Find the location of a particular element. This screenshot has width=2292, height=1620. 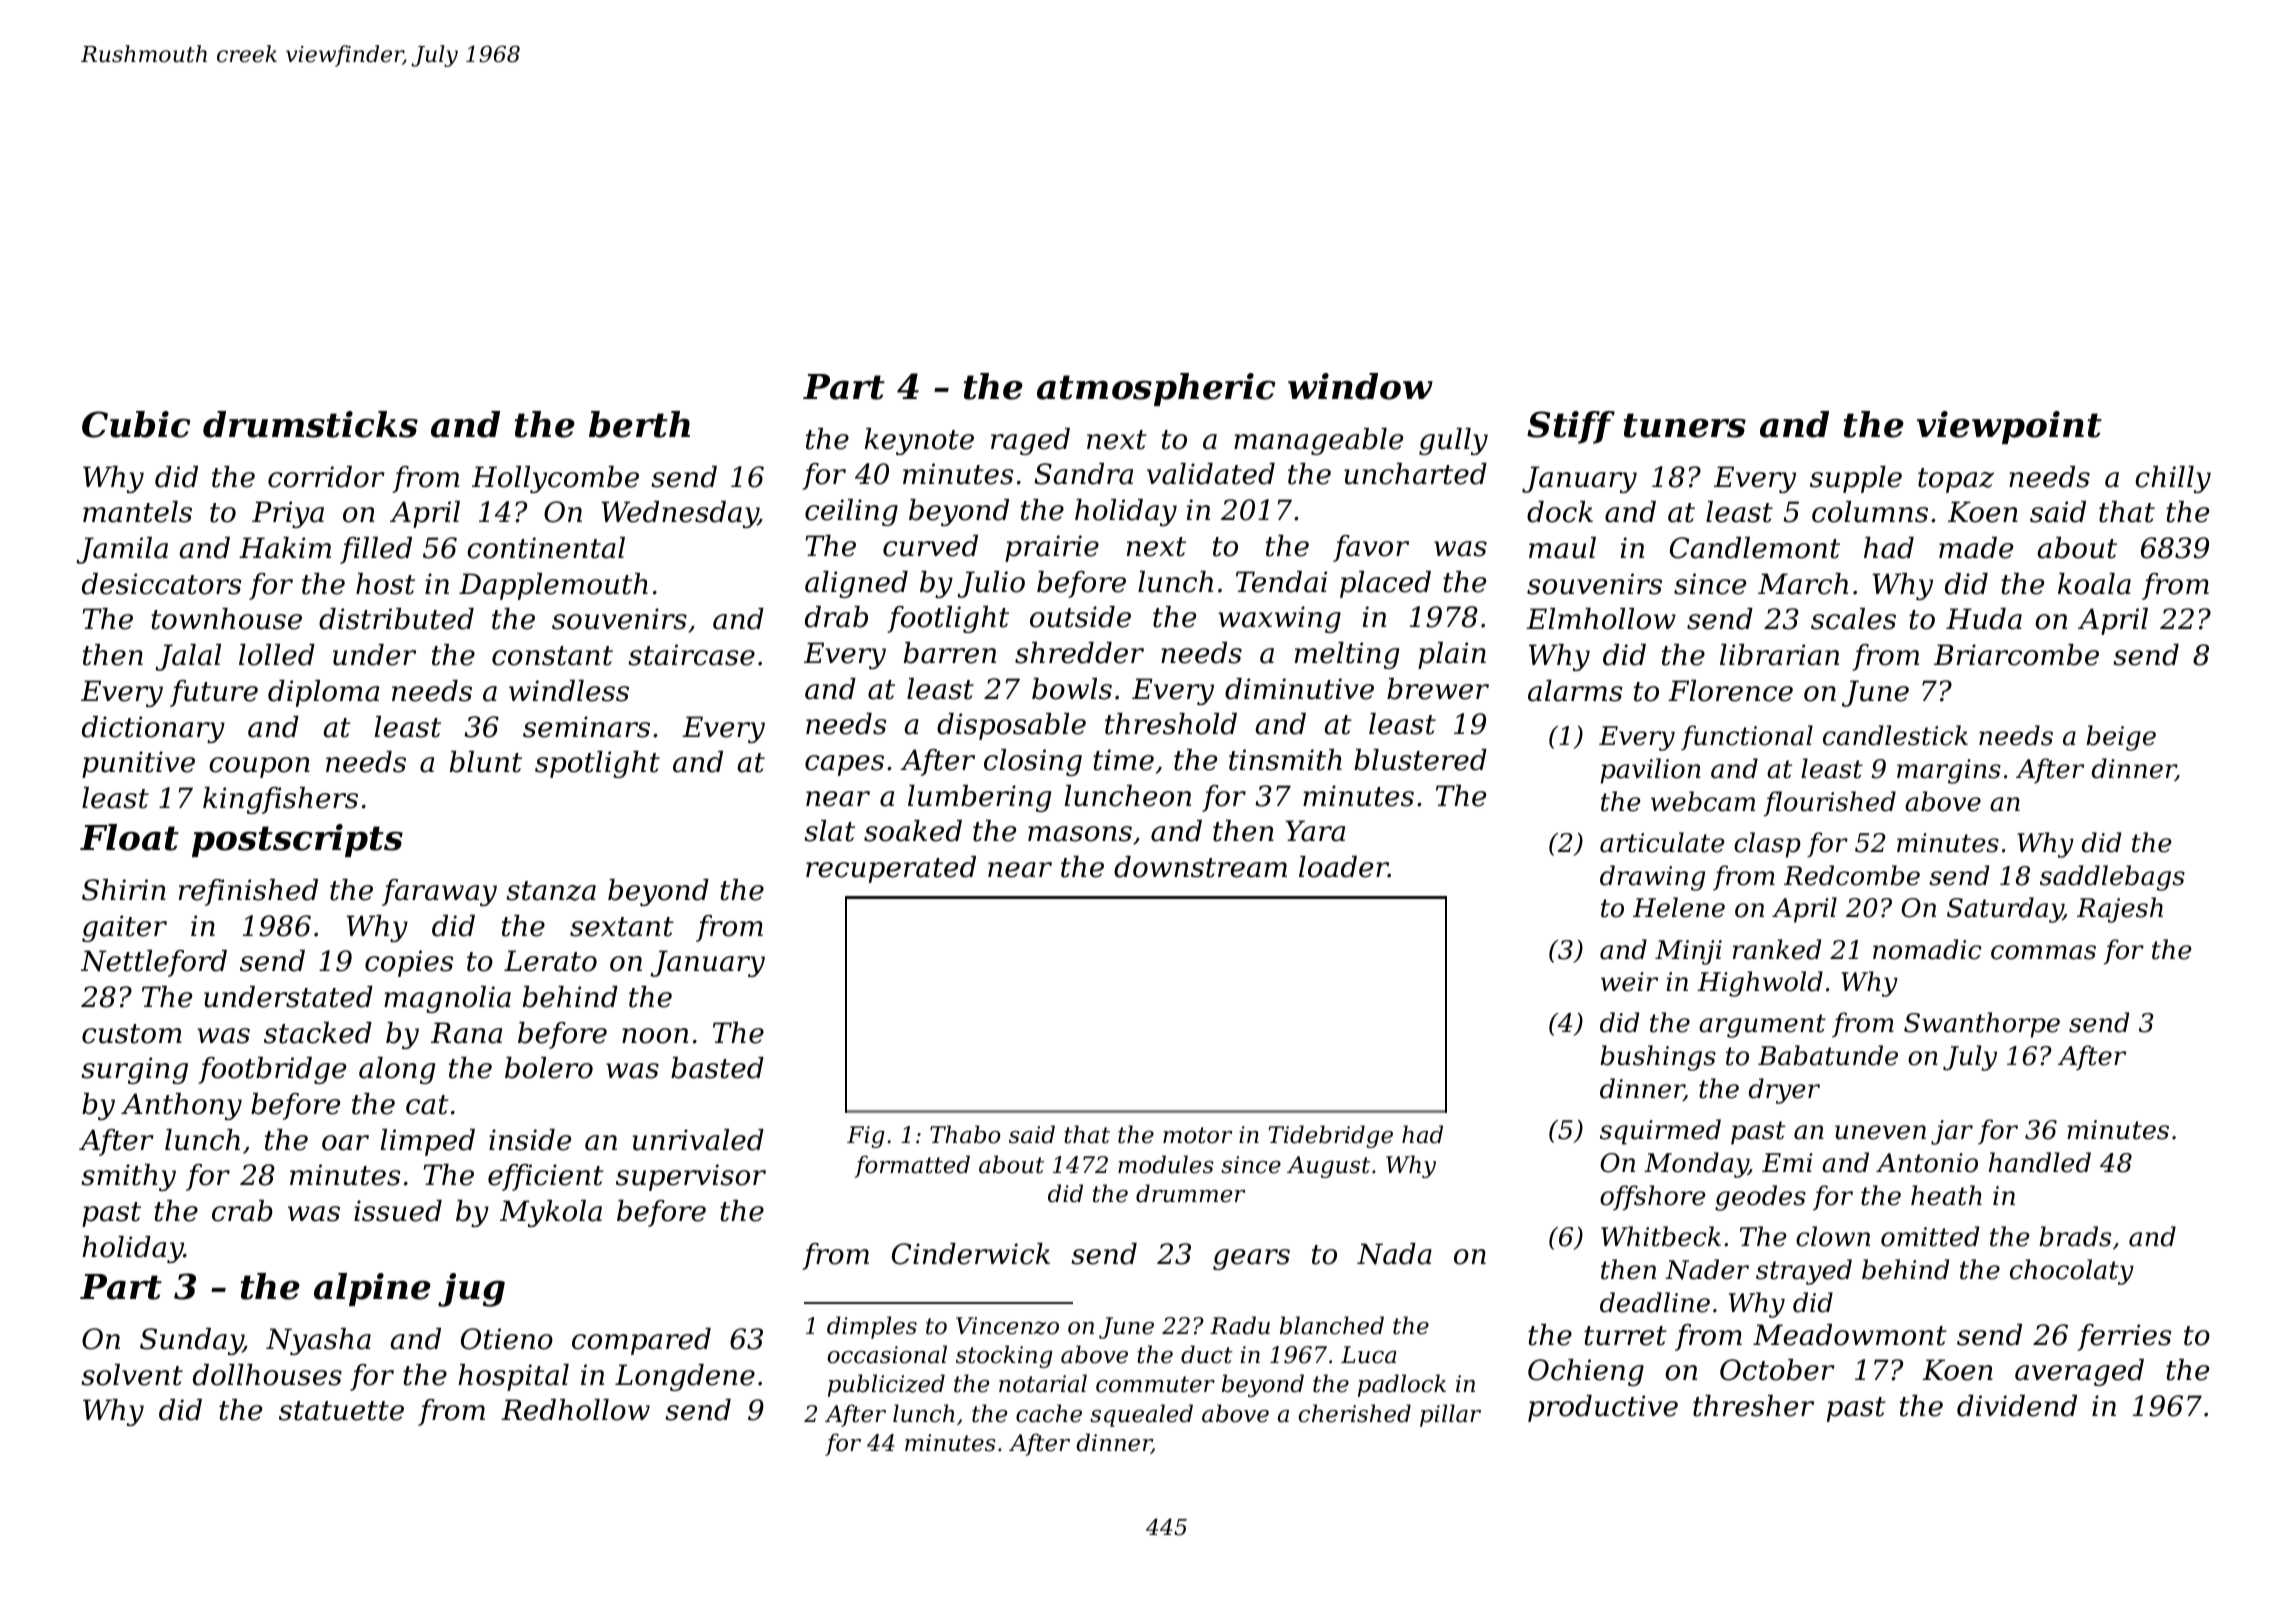

disposable is located at coordinates (1011, 726).
